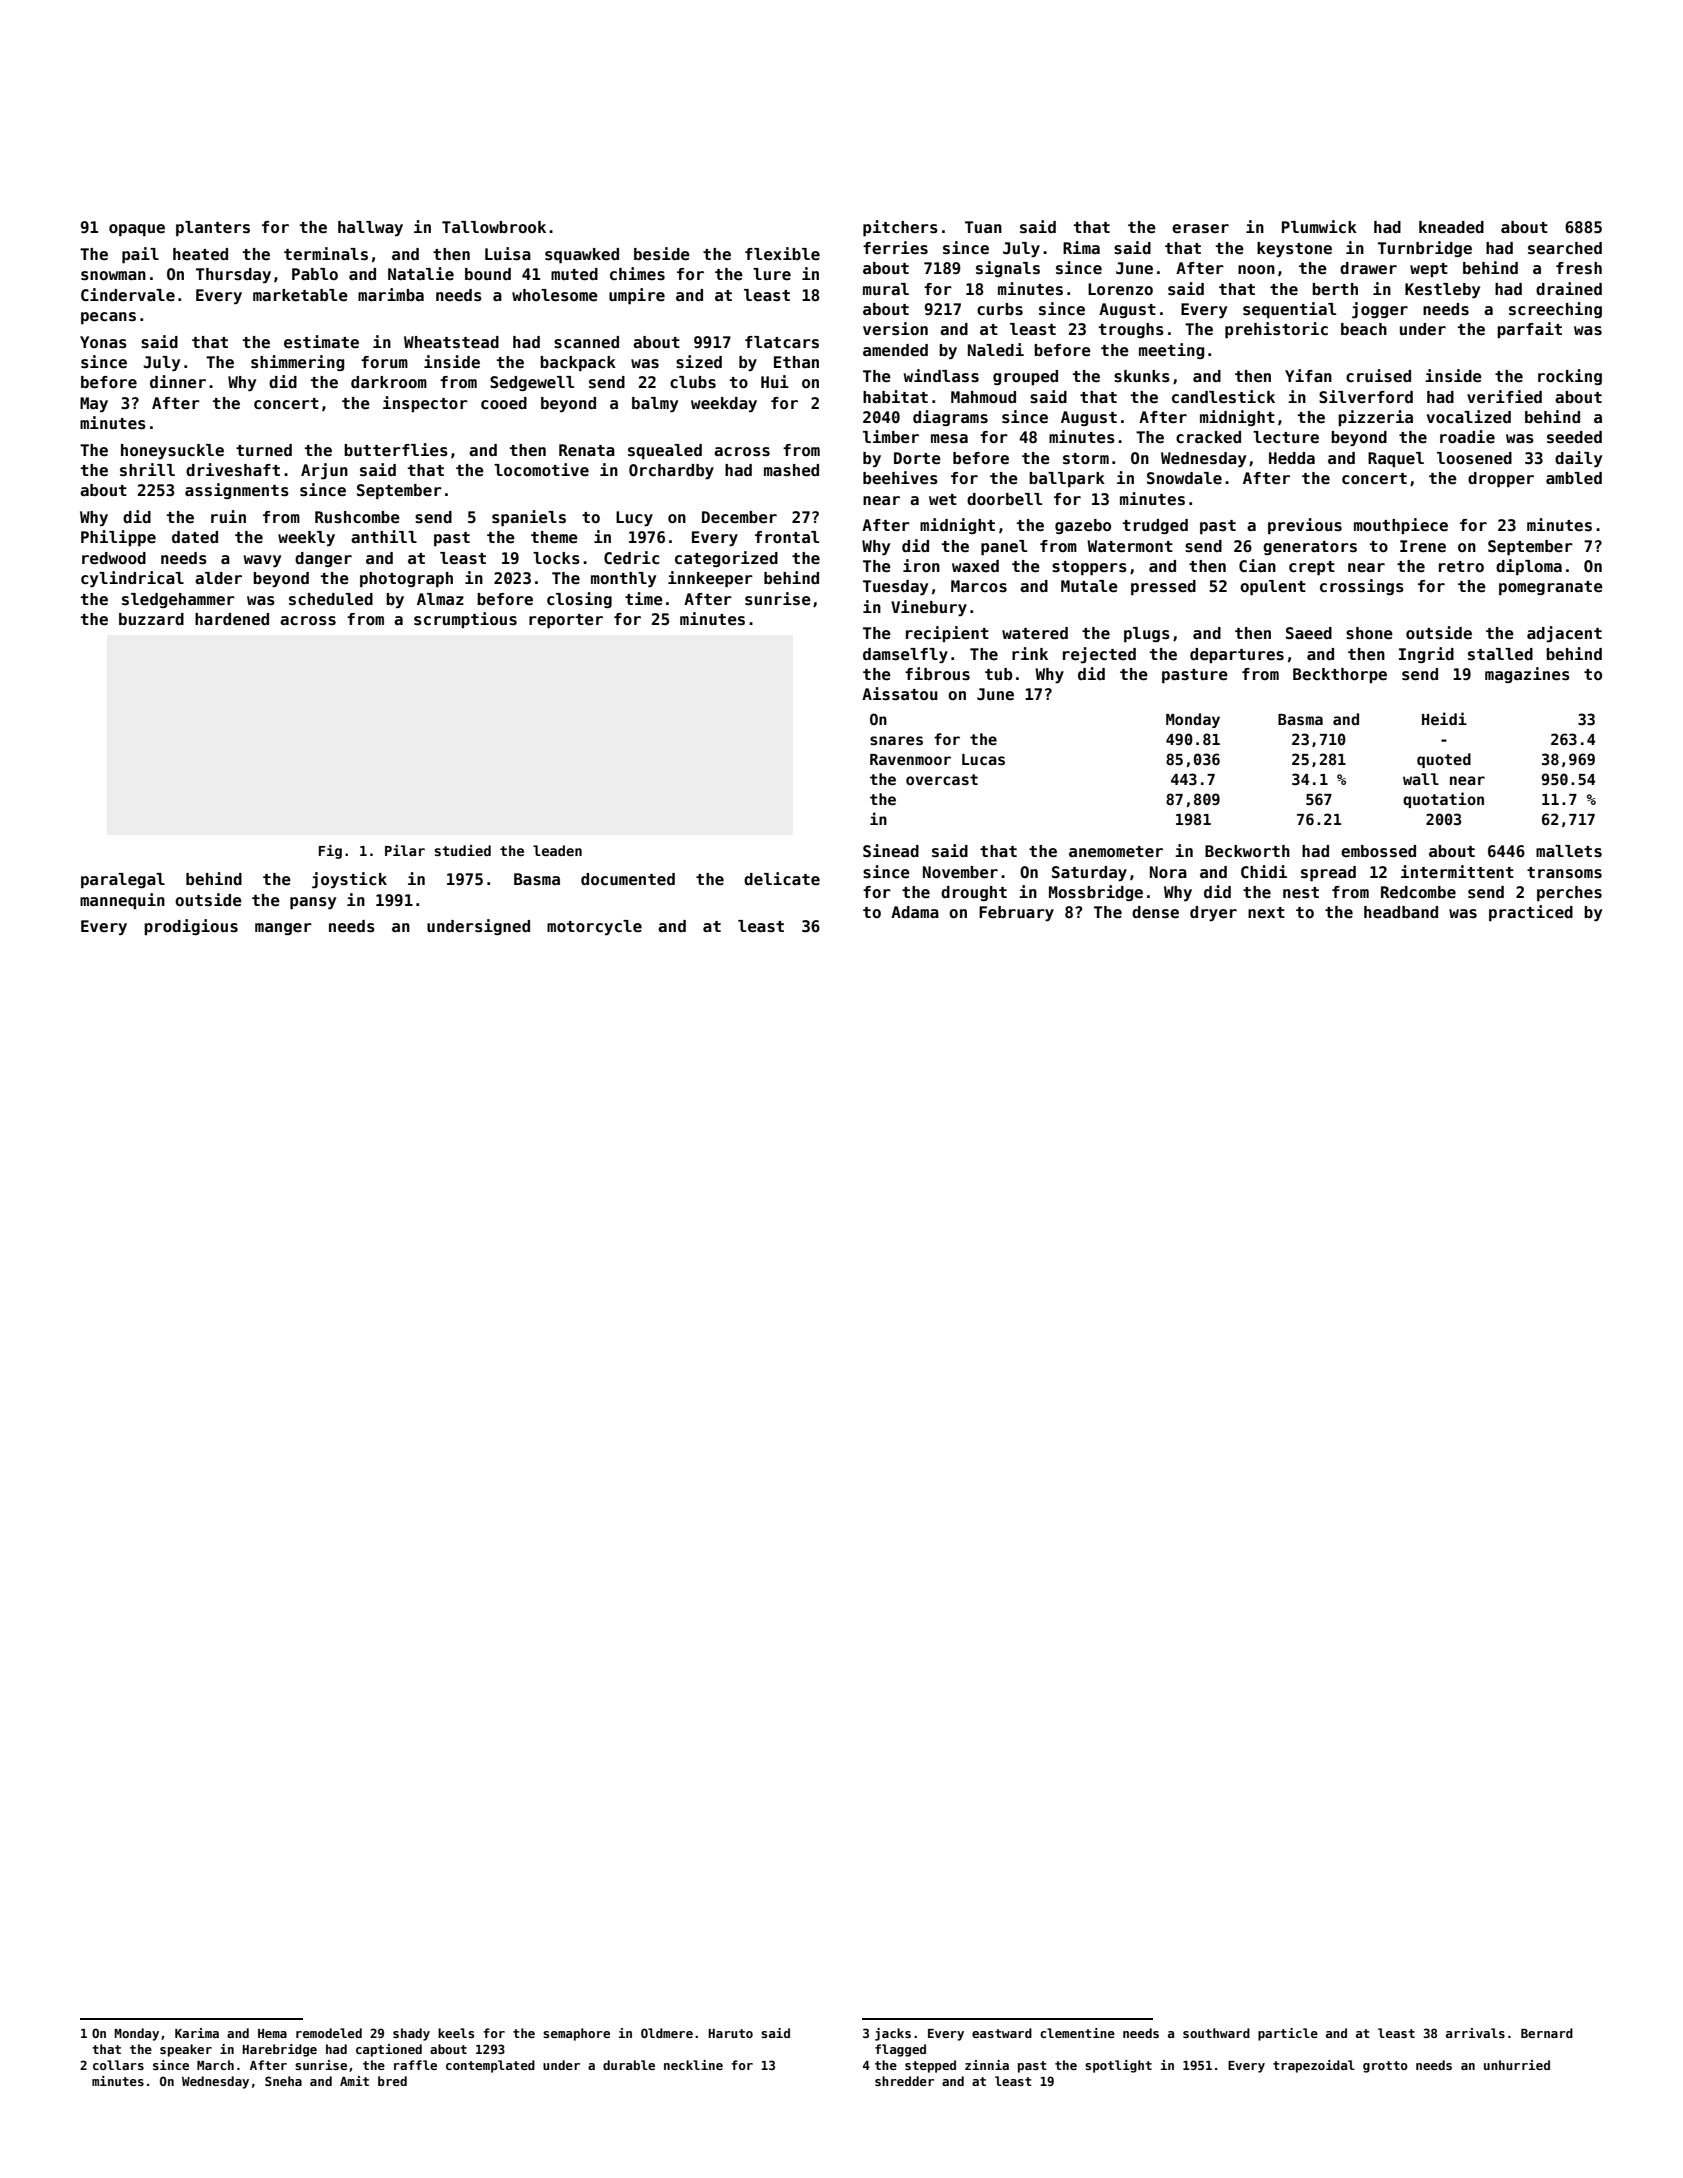  Describe the element at coordinates (272, 2033) in the screenshot. I see `Hema` at that location.
